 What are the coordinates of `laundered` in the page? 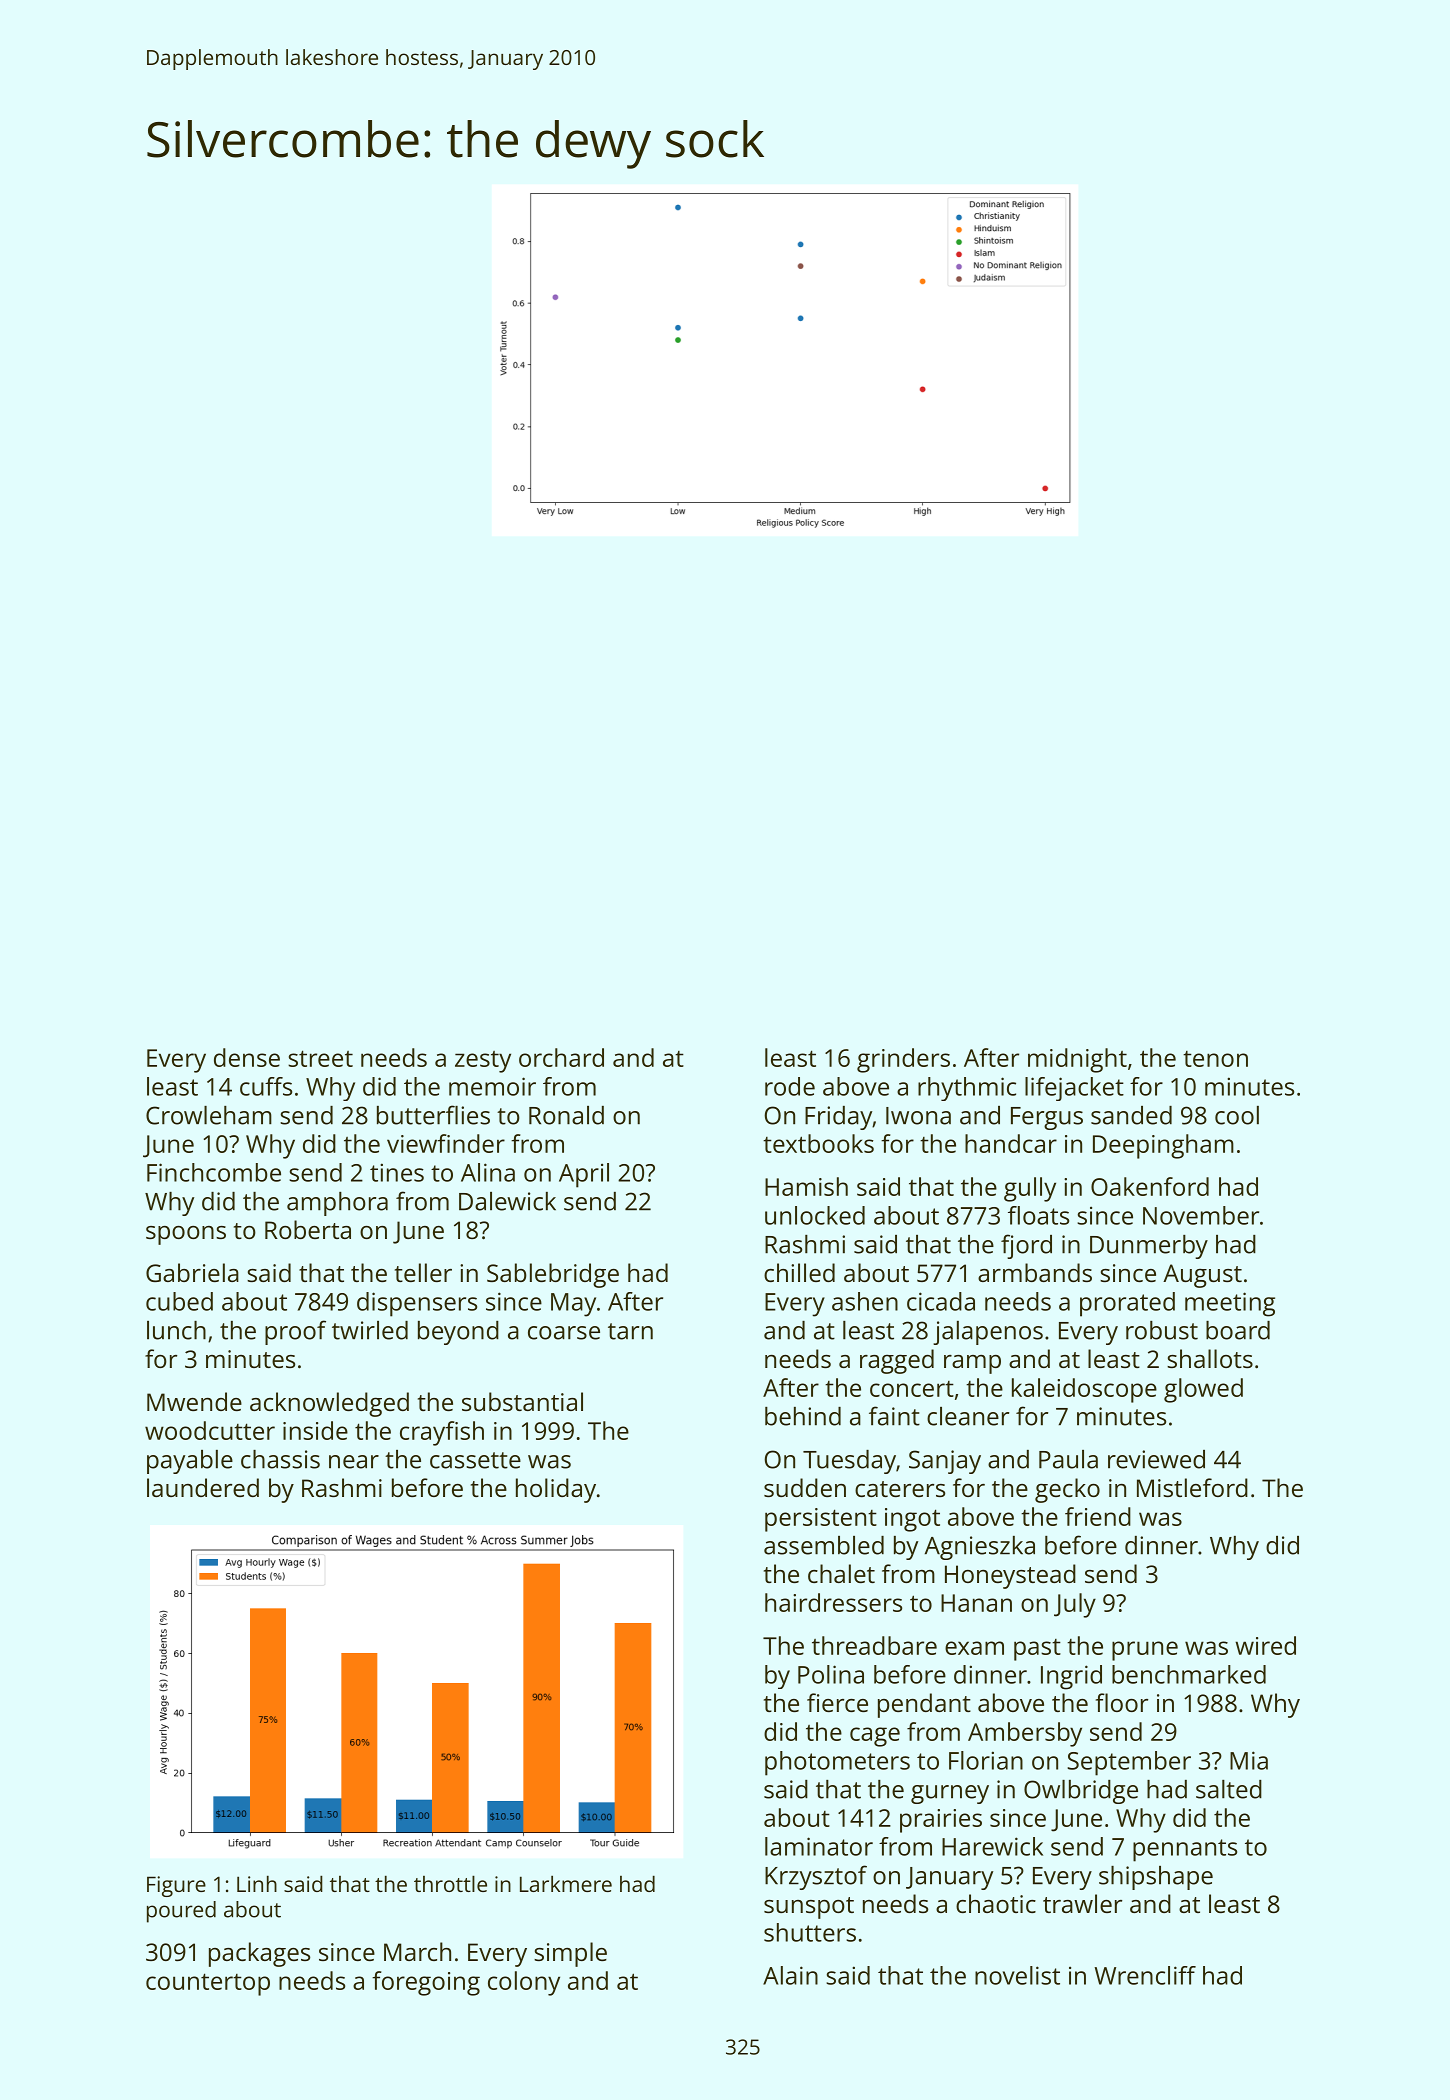 It's located at (203, 1487).
